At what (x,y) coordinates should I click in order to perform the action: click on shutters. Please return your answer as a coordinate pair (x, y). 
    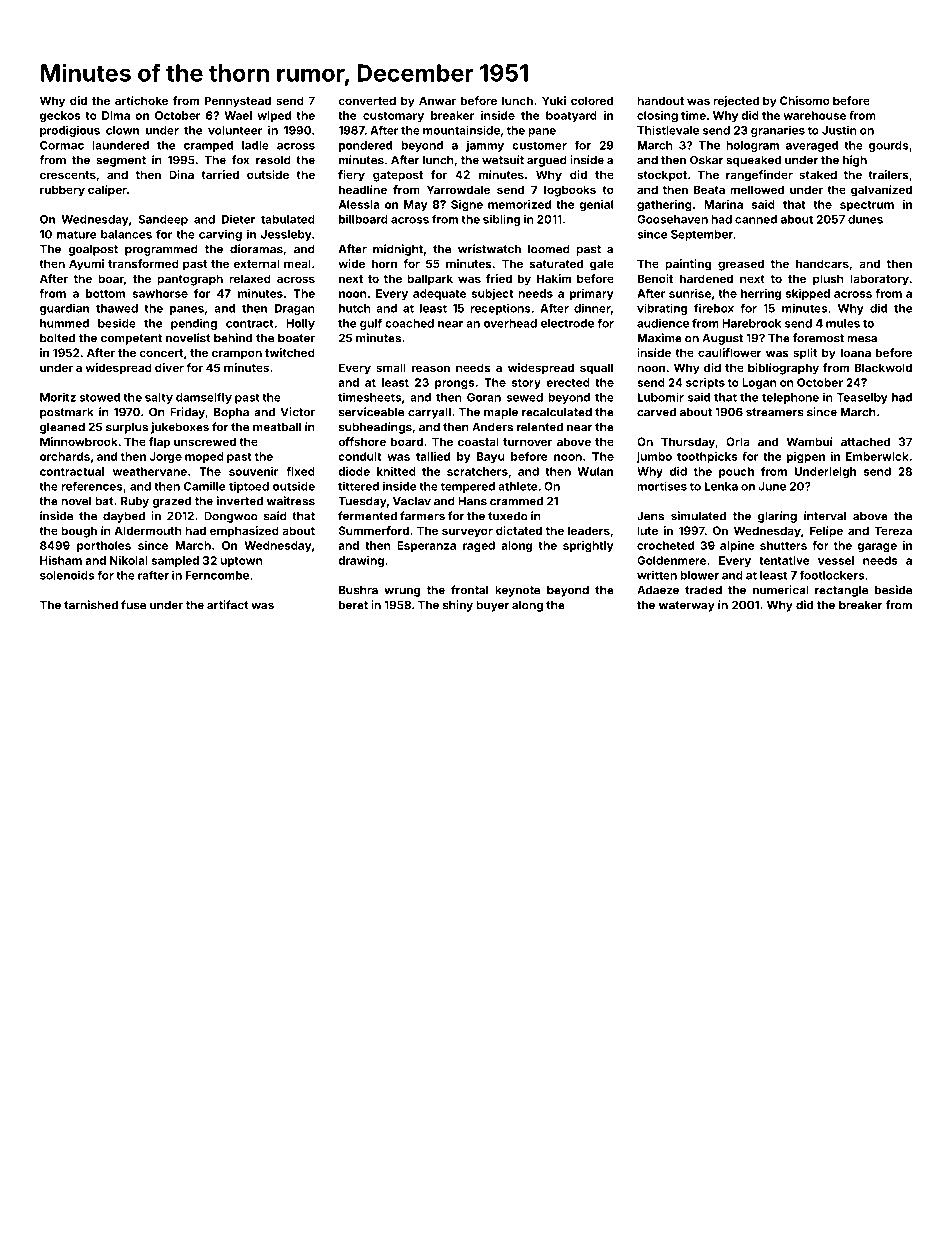
    Looking at the image, I should click on (783, 545).
